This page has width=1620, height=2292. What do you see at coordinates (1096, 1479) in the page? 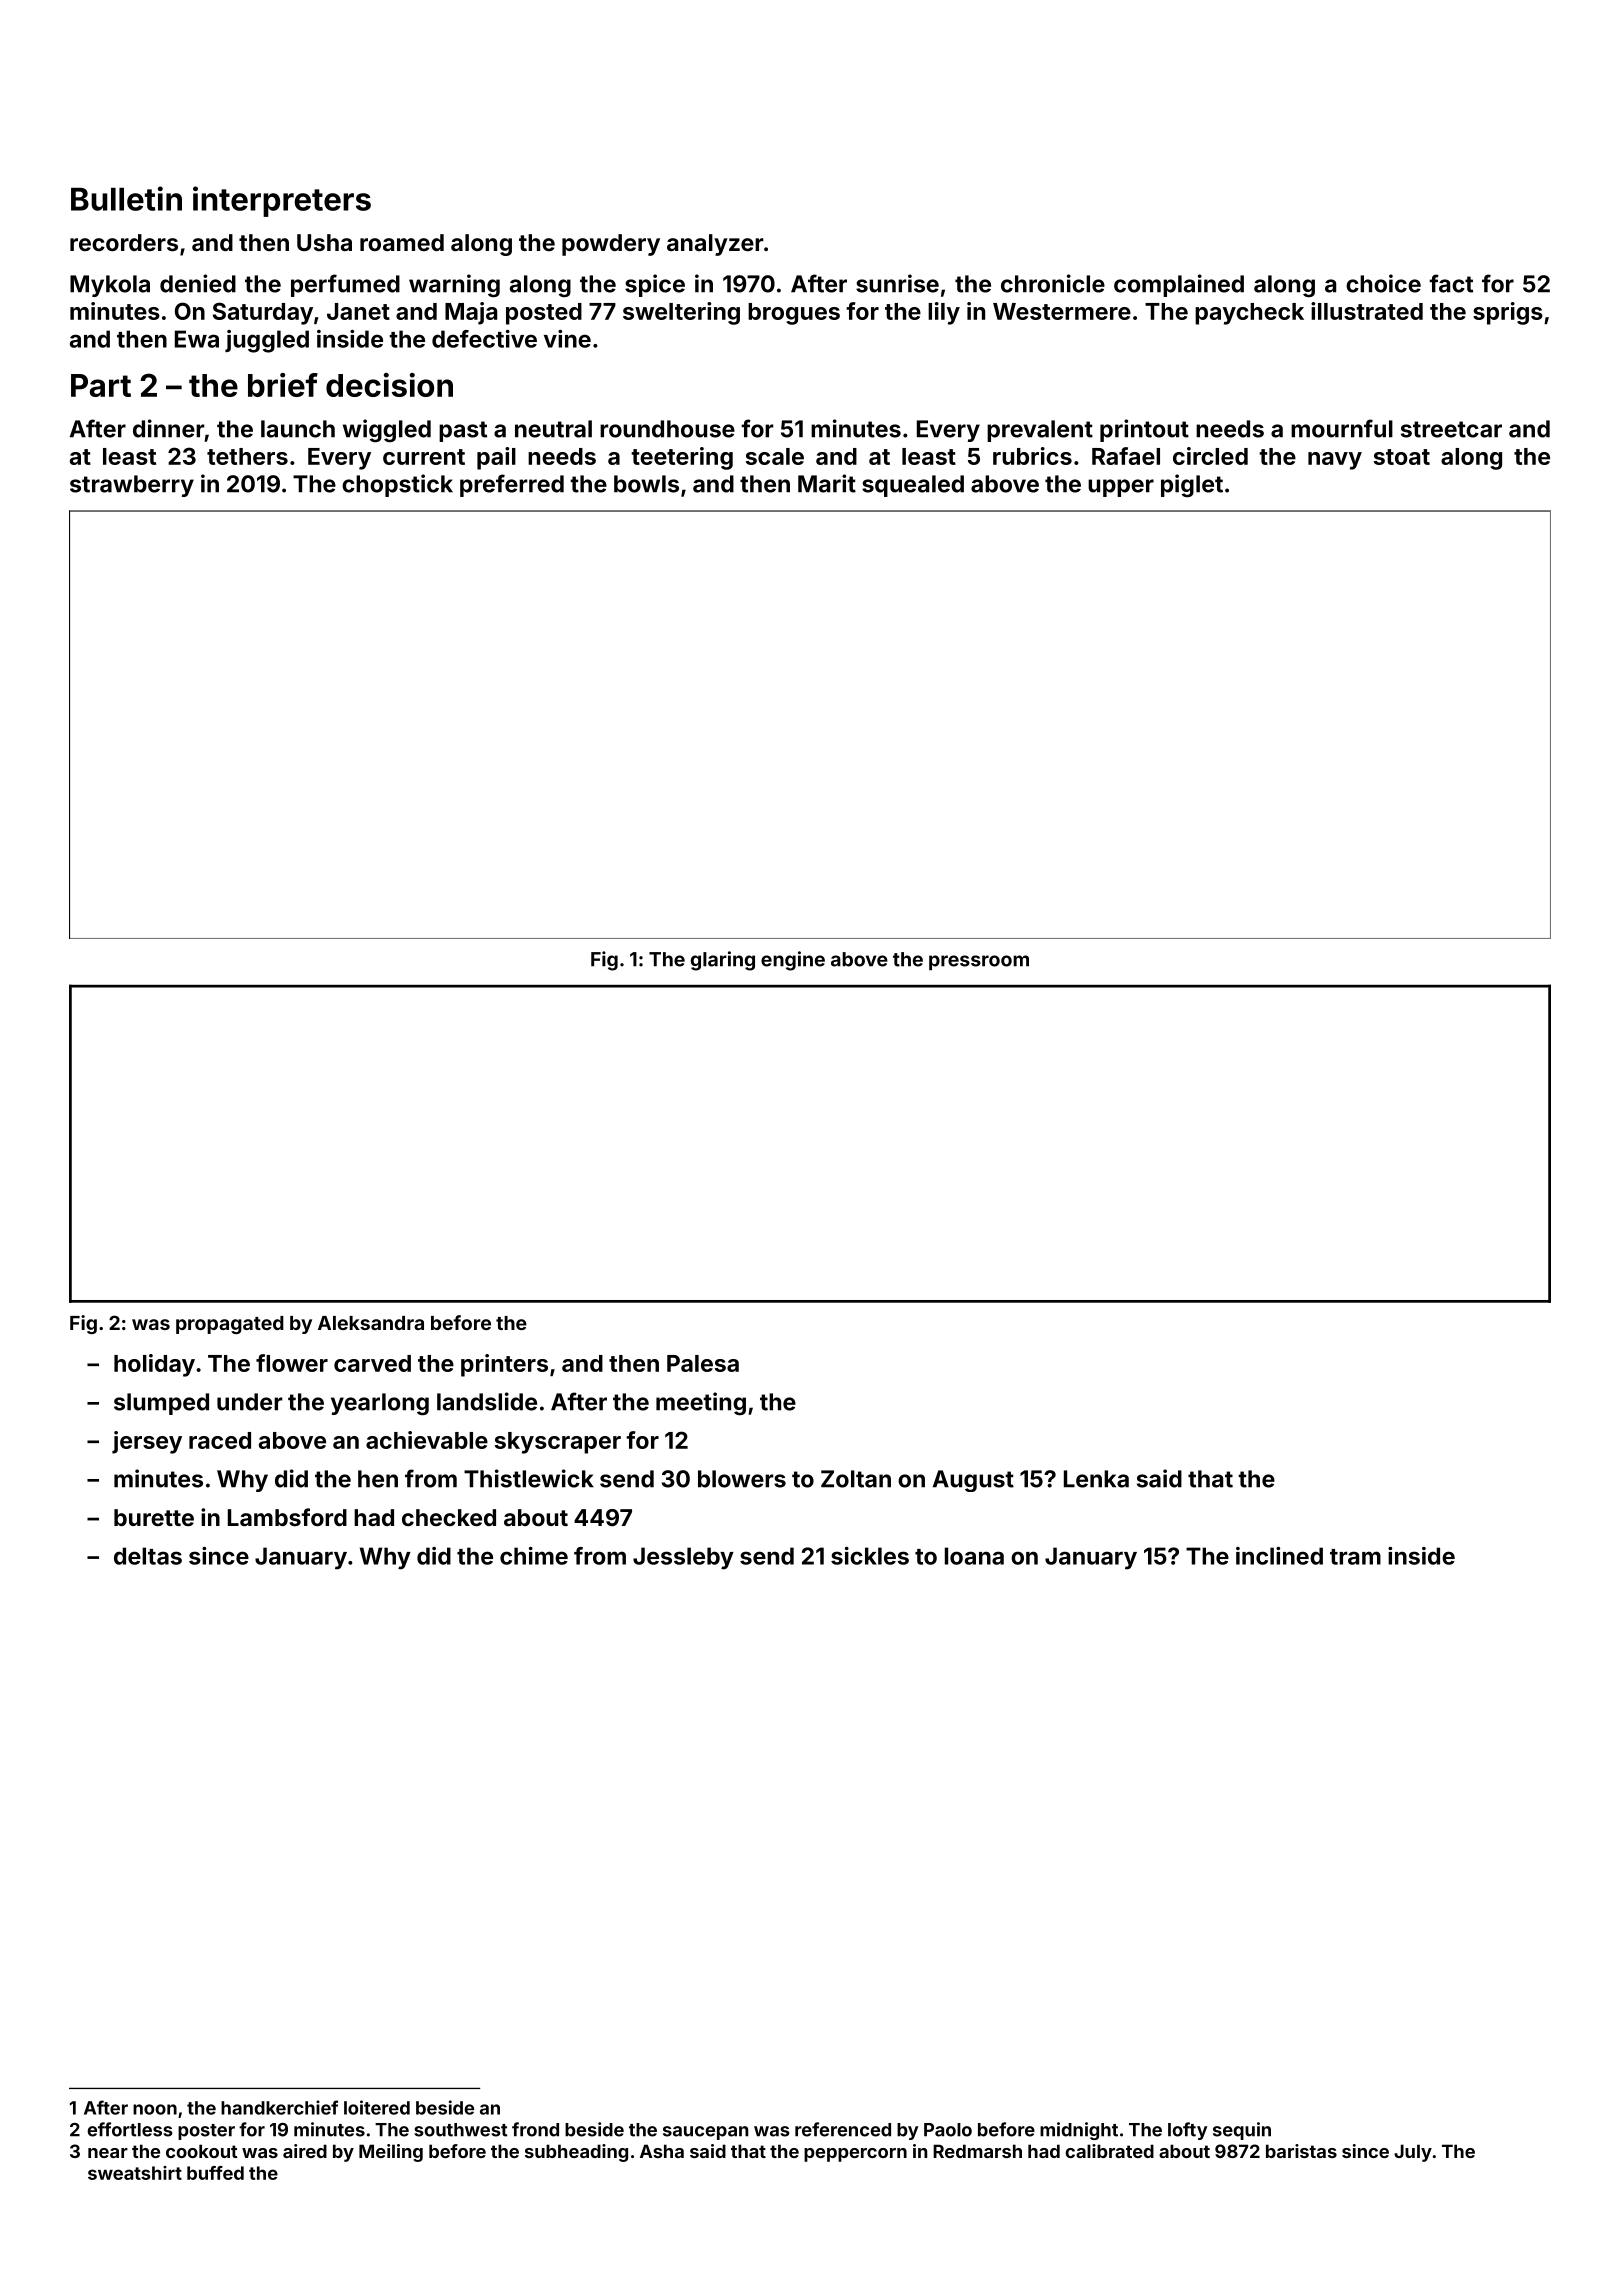
I see `Lenka` at bounding box center [1096, 1479].
